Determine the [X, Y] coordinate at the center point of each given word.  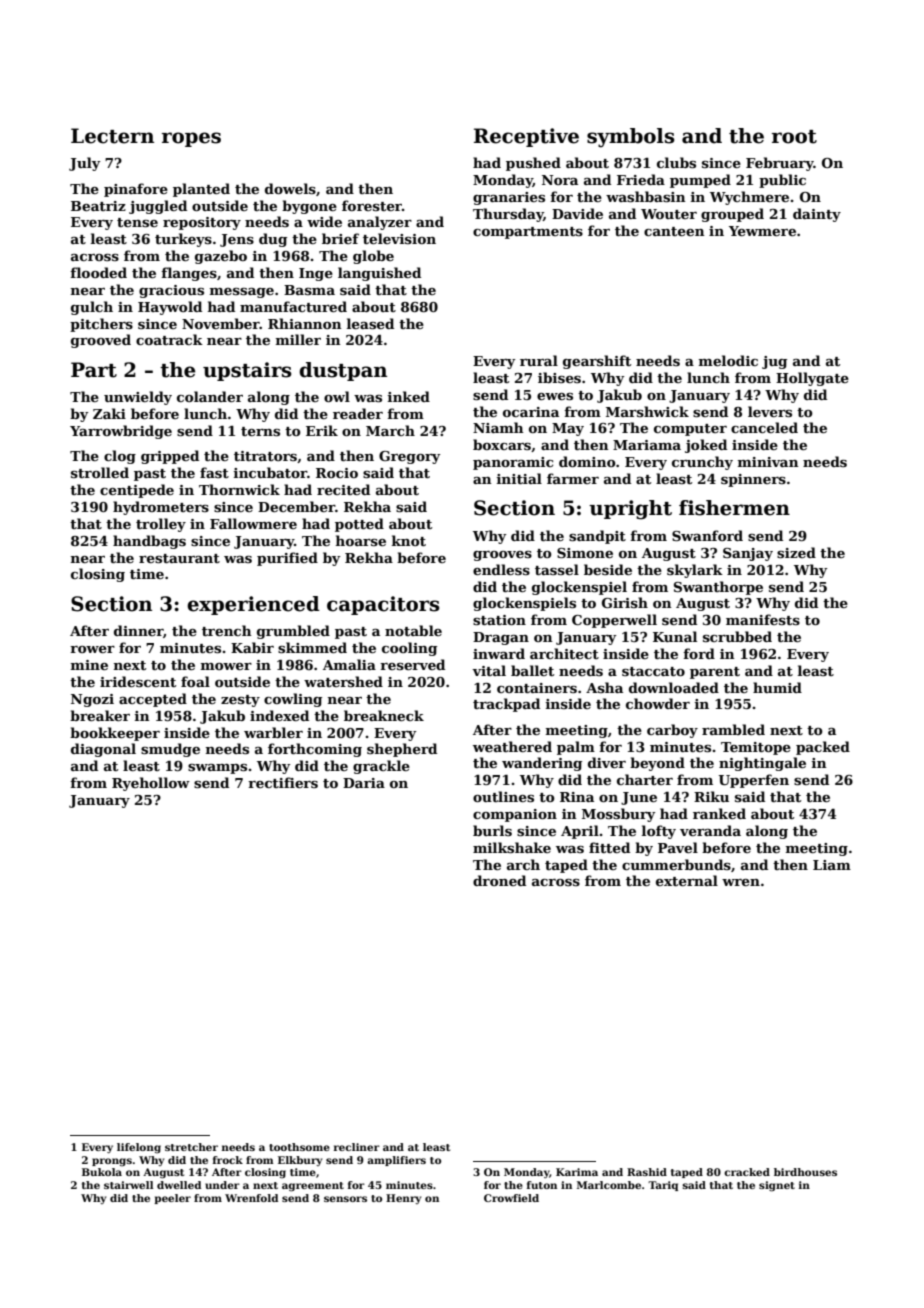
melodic [728, 360]
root [794, 137]
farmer [573, 478]
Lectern [112, 136]
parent [715, 673]
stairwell [129, 1185]
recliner [357, 1147]
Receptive [526, 137]
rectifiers [283, 782]
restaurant [179, 558]
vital [489, 670]
